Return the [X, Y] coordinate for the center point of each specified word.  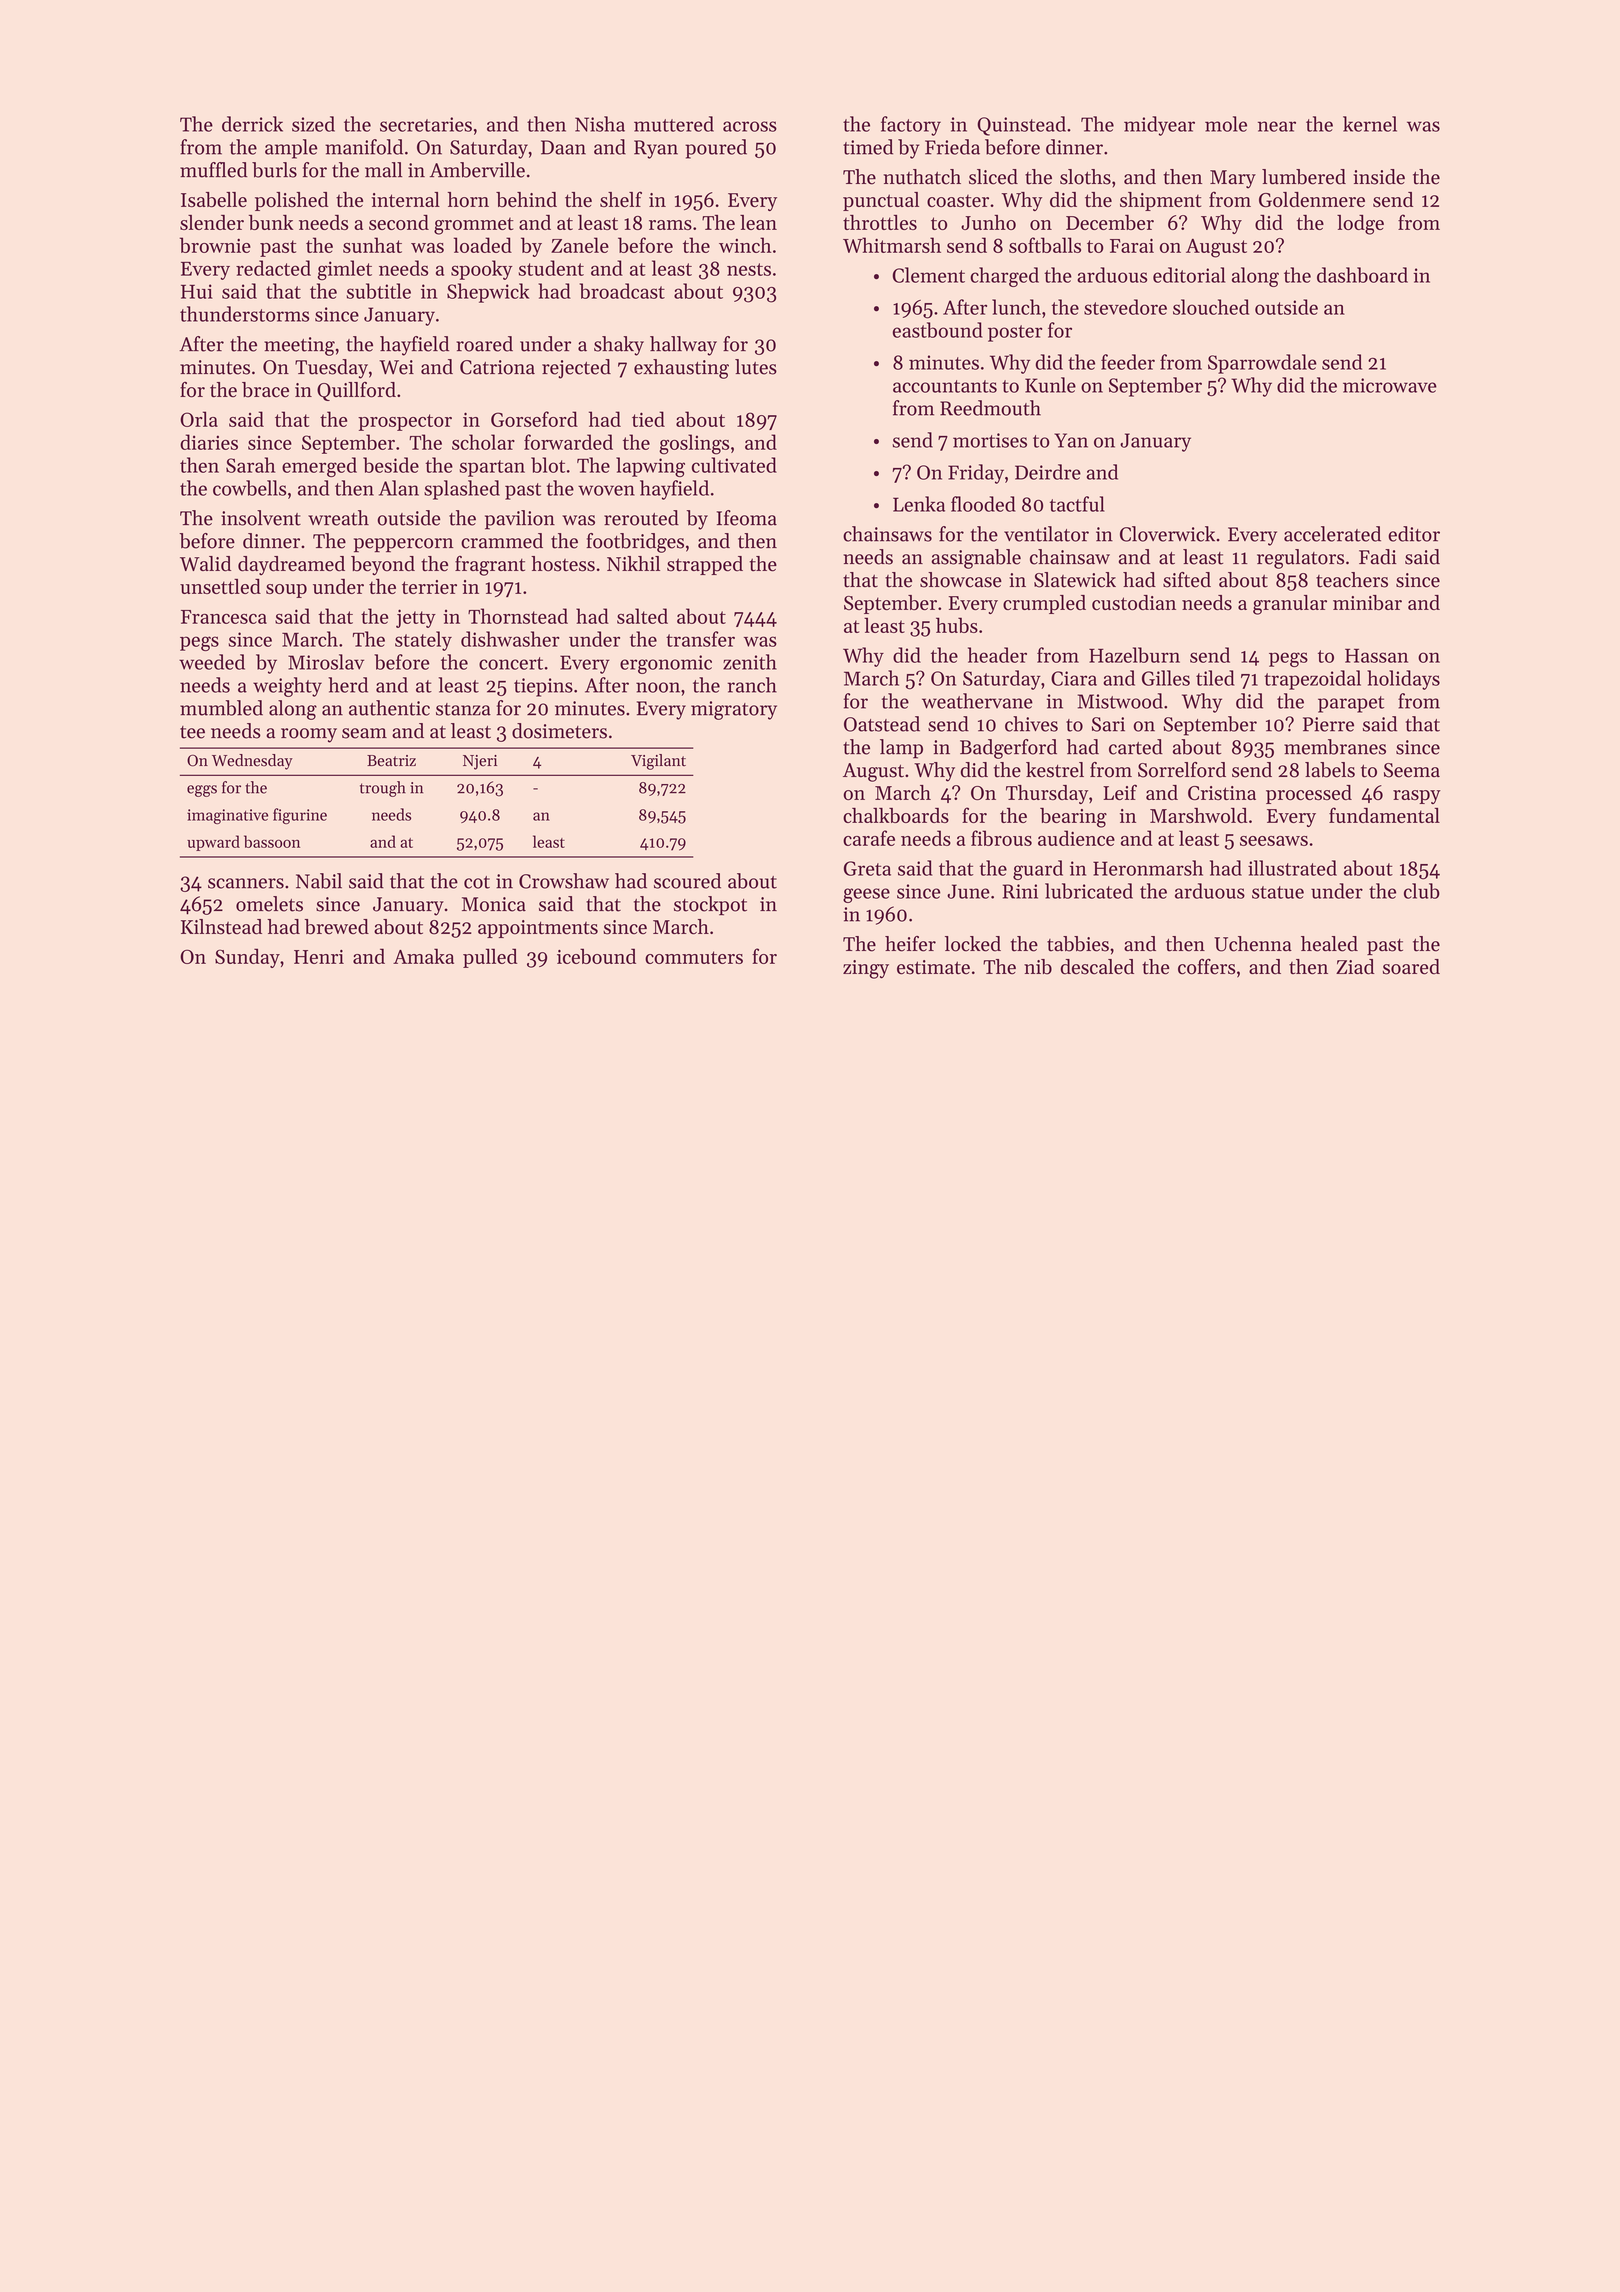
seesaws [1274, 841]
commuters [694, 957]
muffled [214, 170]
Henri [319, 957]
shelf [621, 199]
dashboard [1362, 275]
